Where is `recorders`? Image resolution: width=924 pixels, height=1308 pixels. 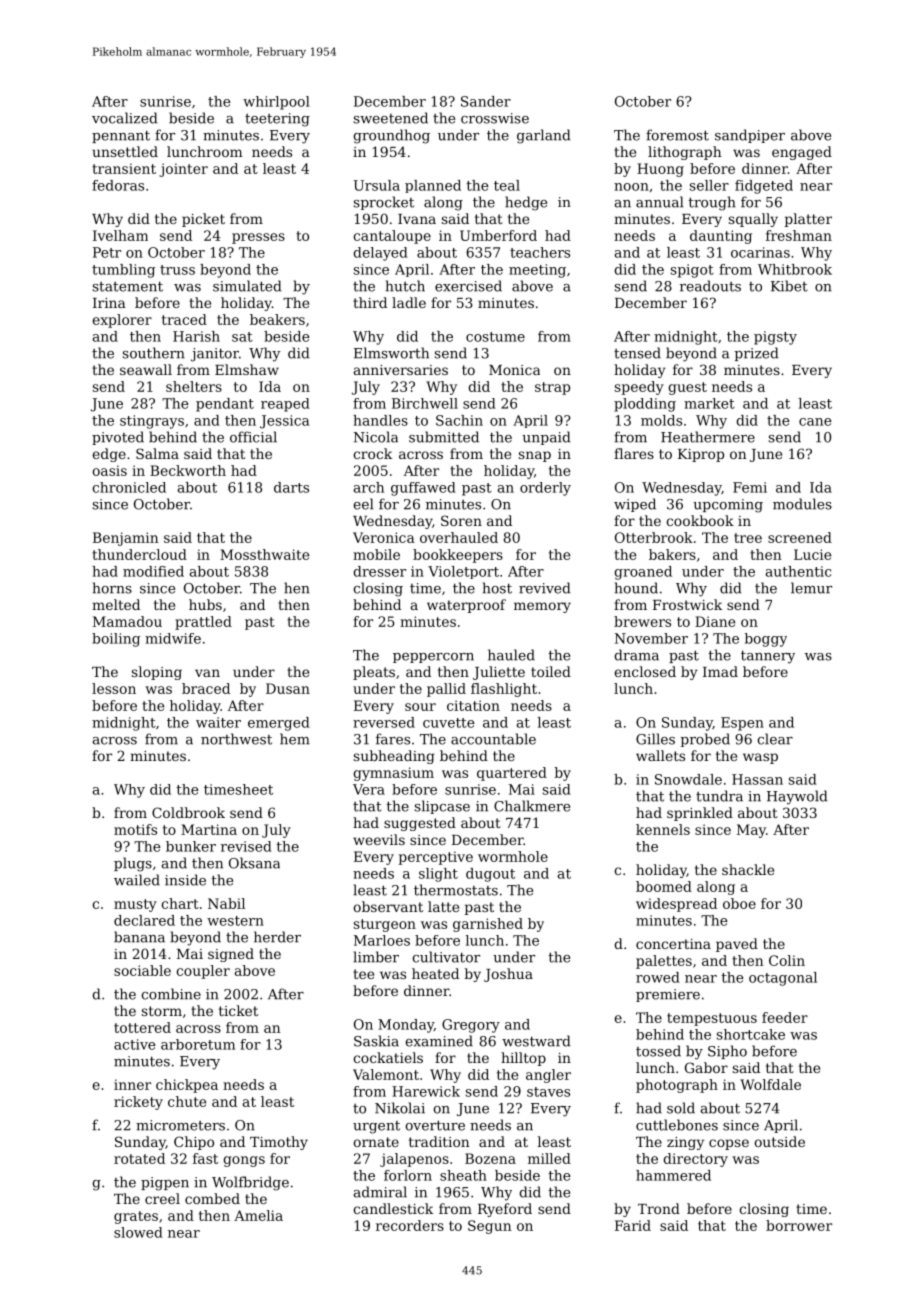
recorders is located at coordinates (410, 1225).
